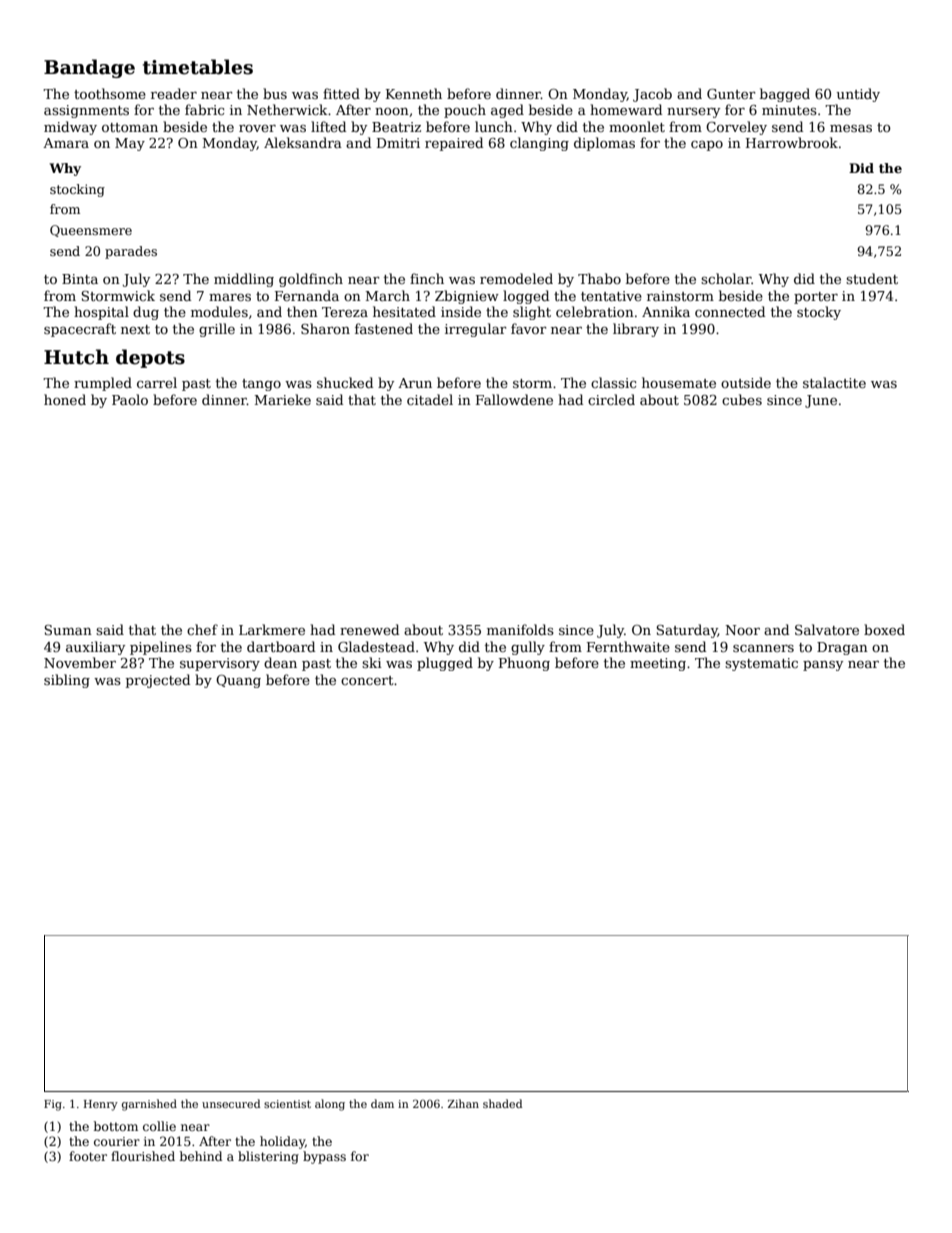 The width and height of the page is (952, 1233). What do you see at coordinates (198, 67) in the page?
I see `timetables` at bounding box center [198, 67].
